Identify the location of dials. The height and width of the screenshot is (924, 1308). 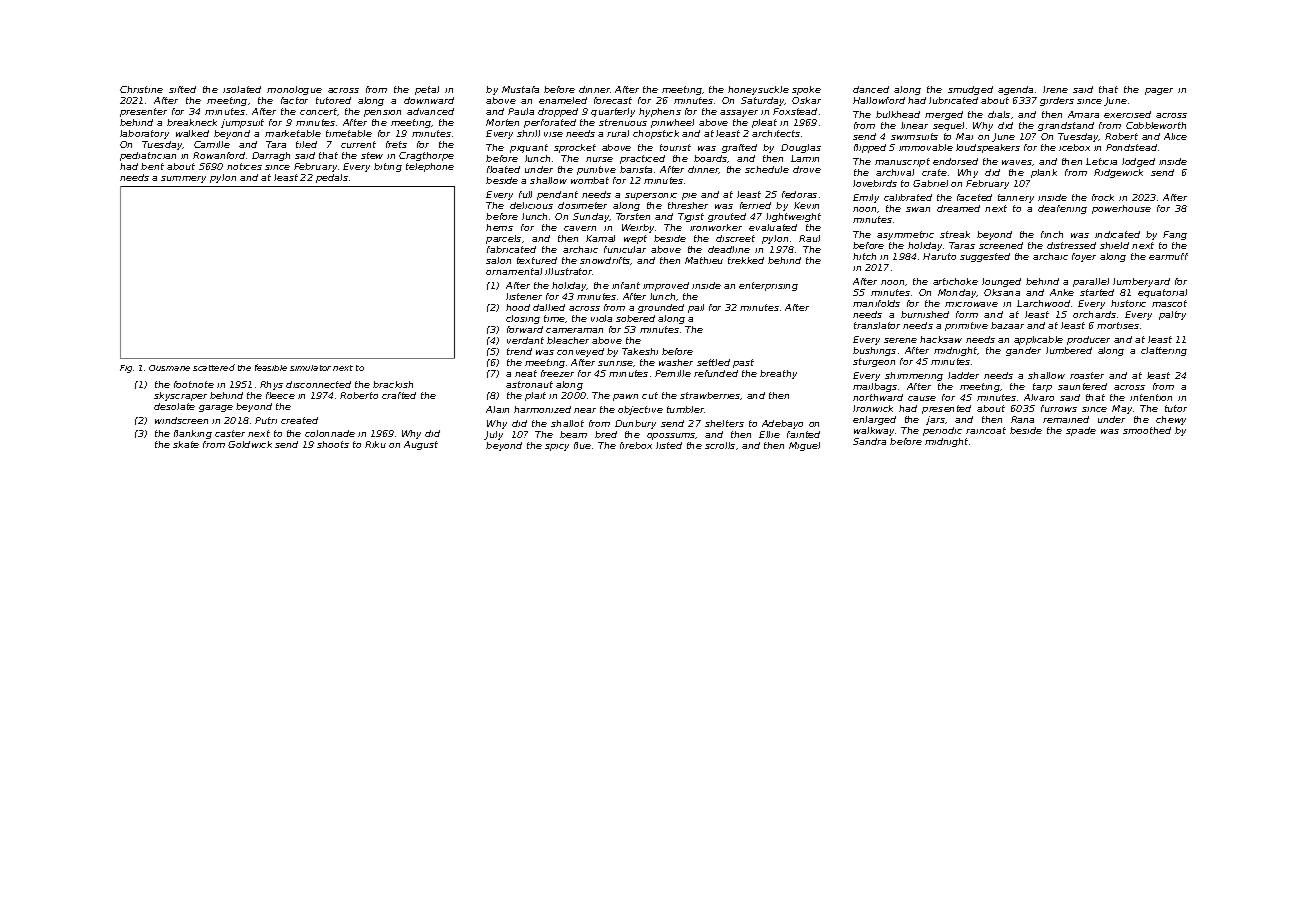
(999, 114).
